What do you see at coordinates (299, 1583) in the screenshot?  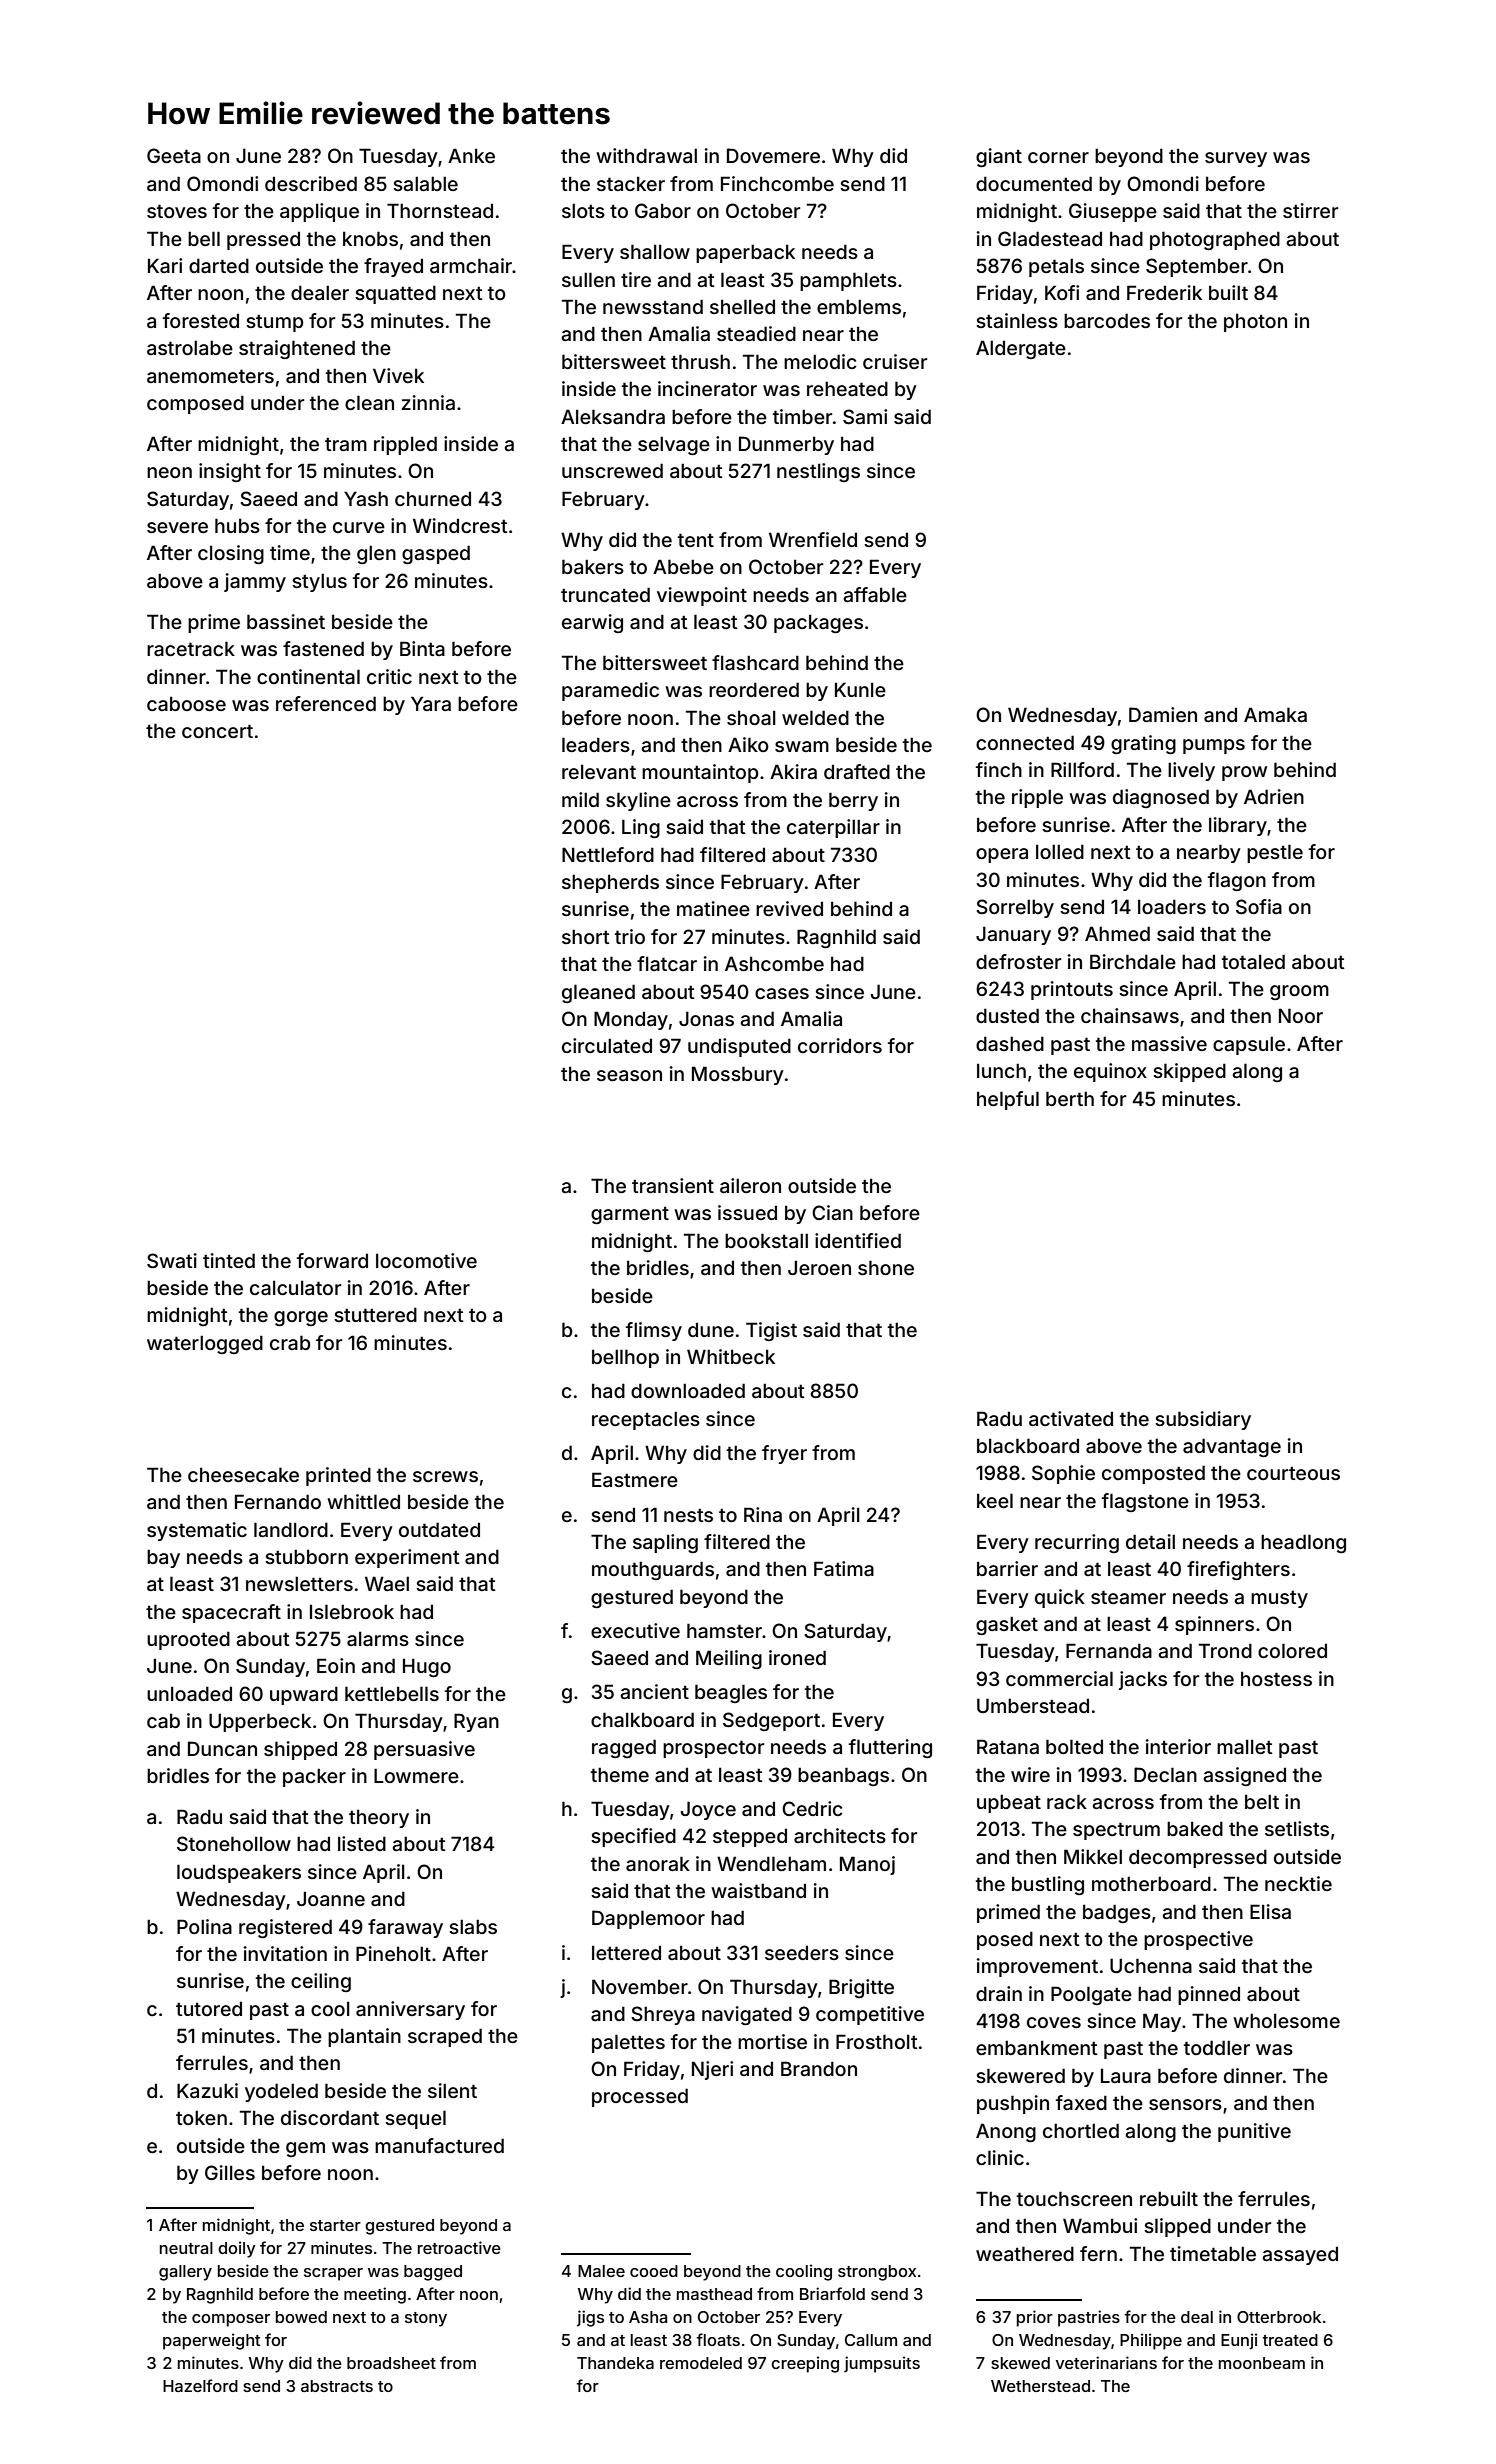 I see `newsletters` at bounding box center [299, 1583].
